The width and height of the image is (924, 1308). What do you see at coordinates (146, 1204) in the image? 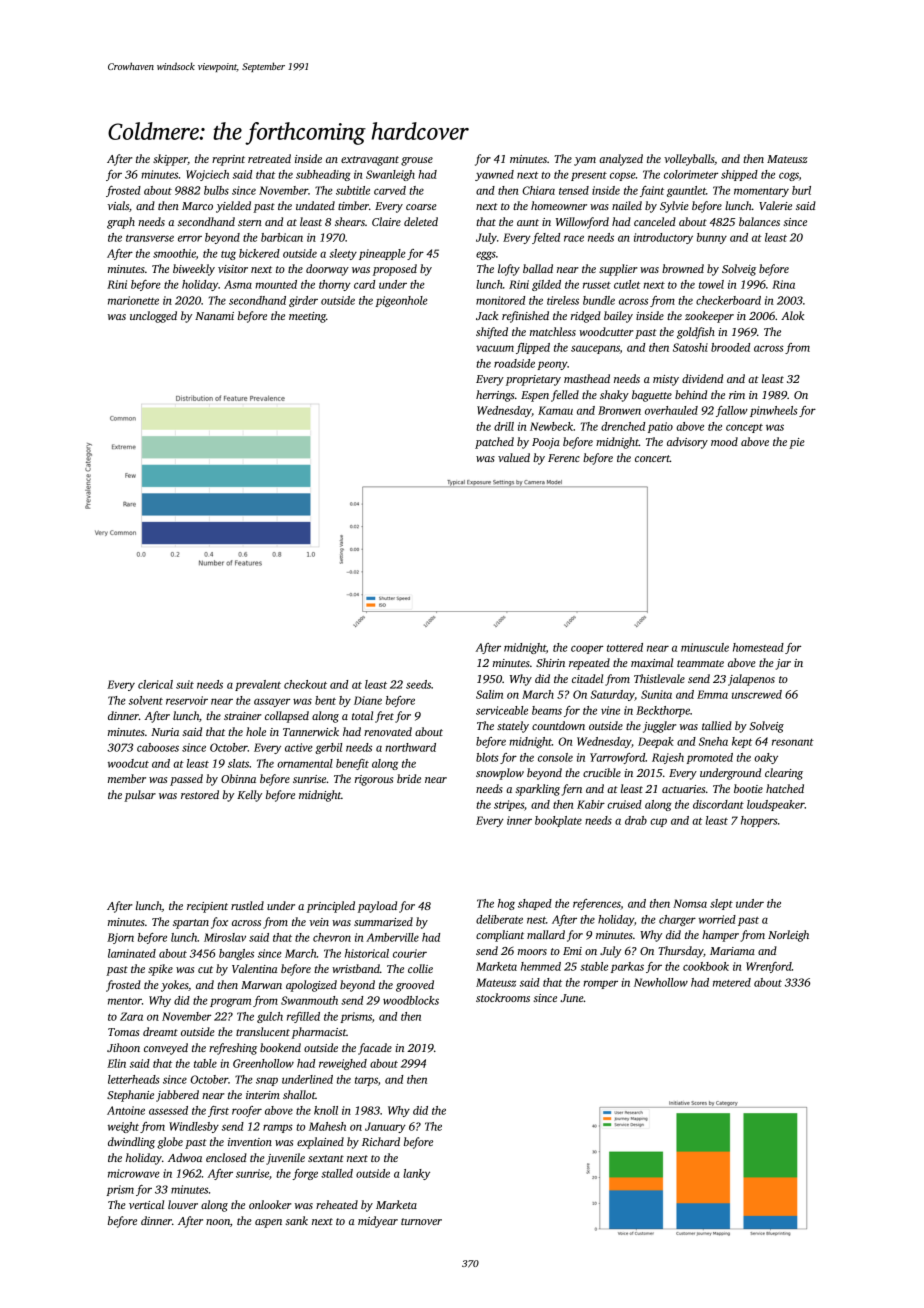
I see `vertical` at bounding box center [146, 1204].
